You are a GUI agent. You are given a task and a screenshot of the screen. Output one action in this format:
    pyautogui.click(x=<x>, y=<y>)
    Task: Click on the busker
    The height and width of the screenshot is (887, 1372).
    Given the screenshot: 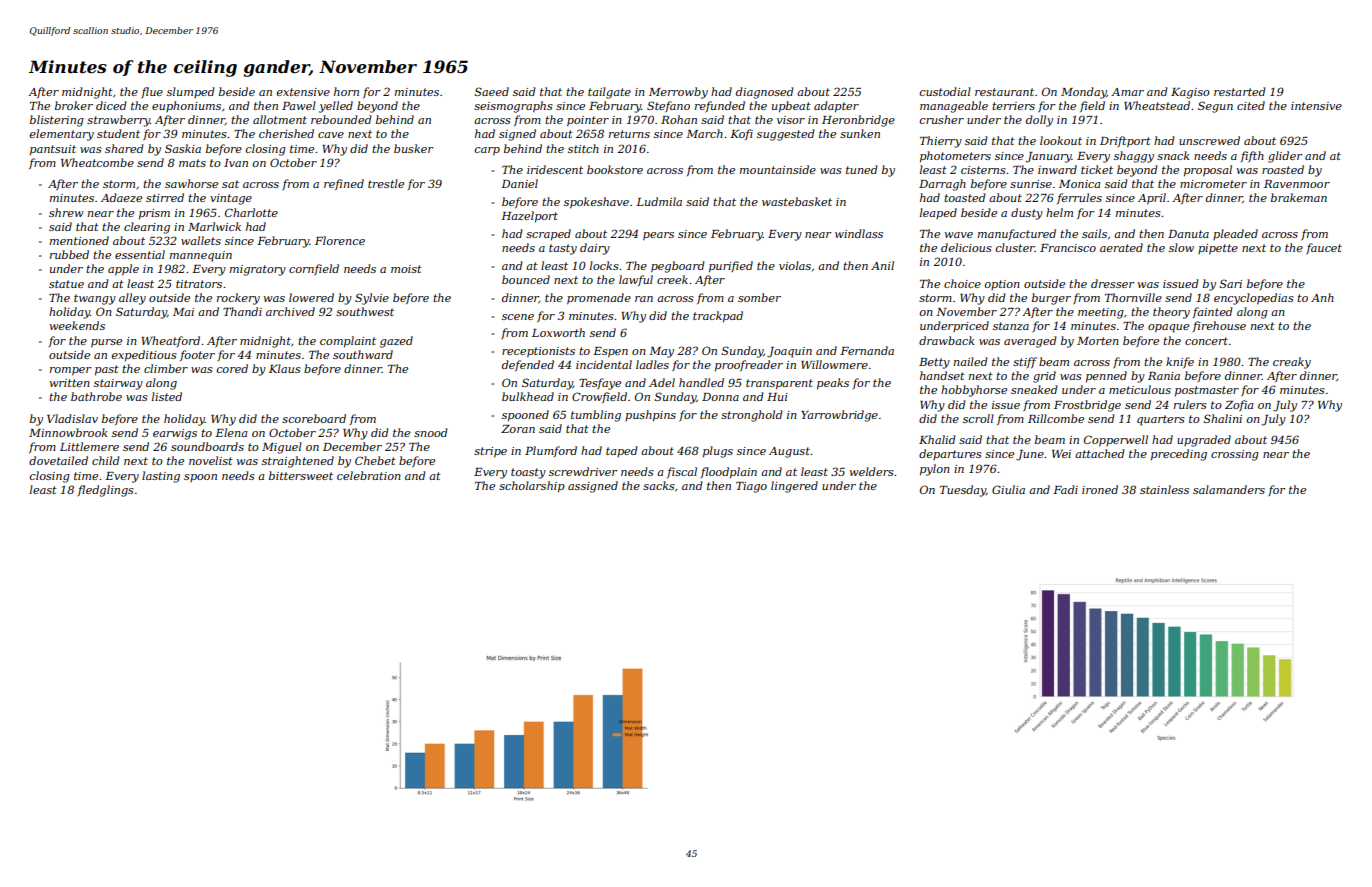 What is the action you would take?
    pyautogui.click(x=413, y=148)
